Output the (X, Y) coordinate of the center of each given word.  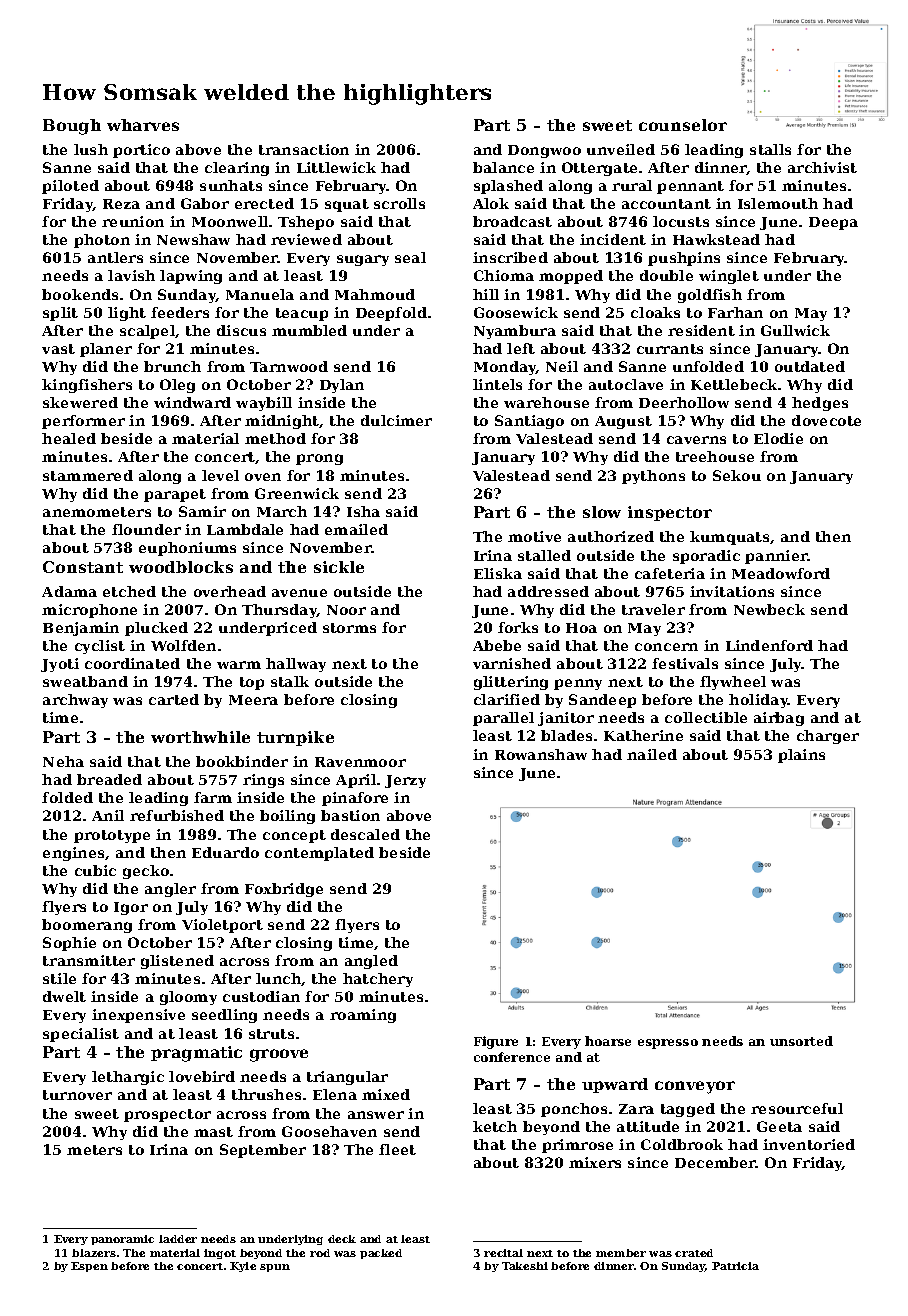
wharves (143, 125)
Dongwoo (544, 151)
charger (828, 737)
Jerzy (405, 781)
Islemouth (778, 203)
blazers (94, 1253)
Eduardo (225, 852)
